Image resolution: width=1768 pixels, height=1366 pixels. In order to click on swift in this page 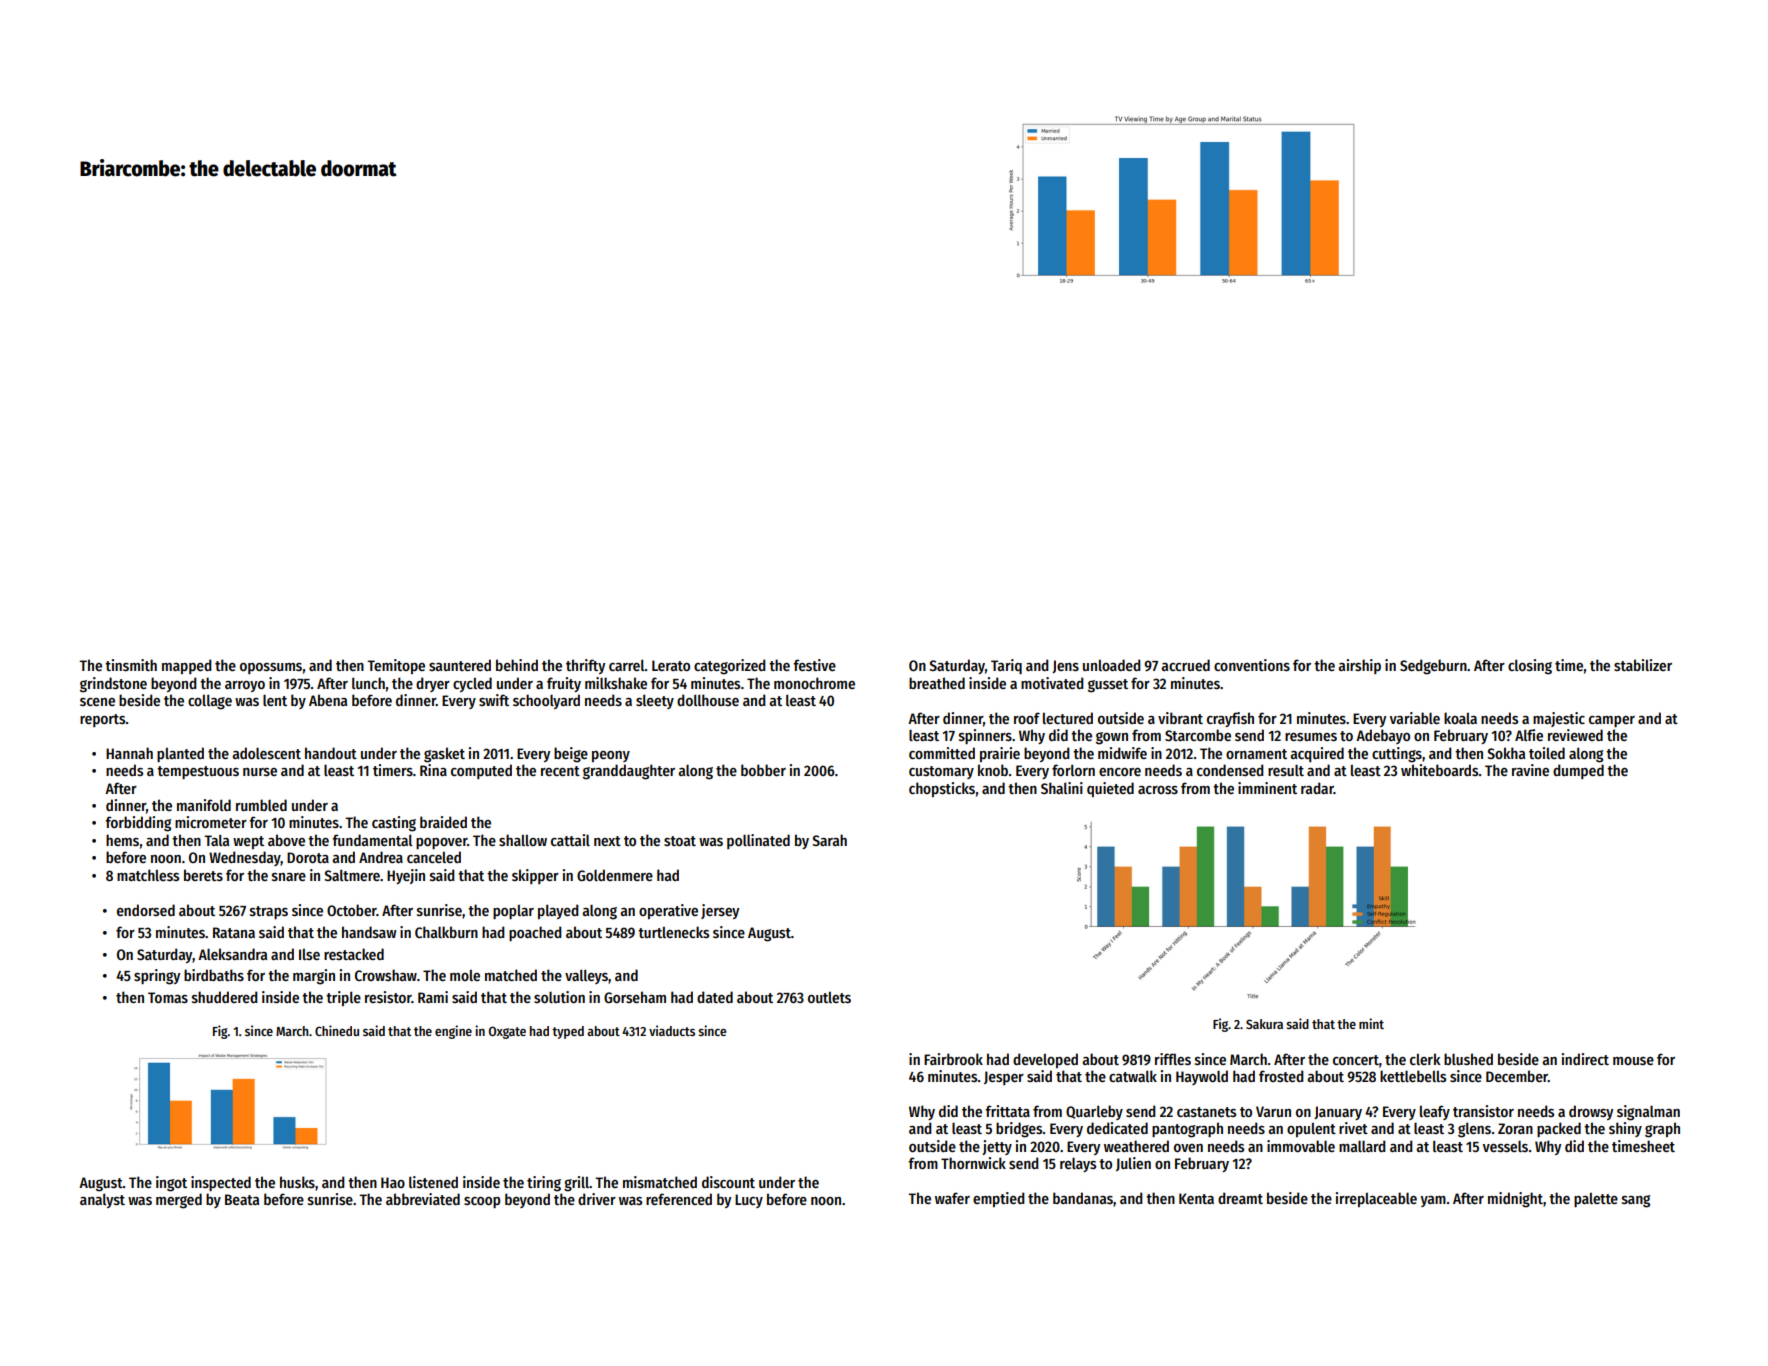, I will do `click(494, 700)`.
